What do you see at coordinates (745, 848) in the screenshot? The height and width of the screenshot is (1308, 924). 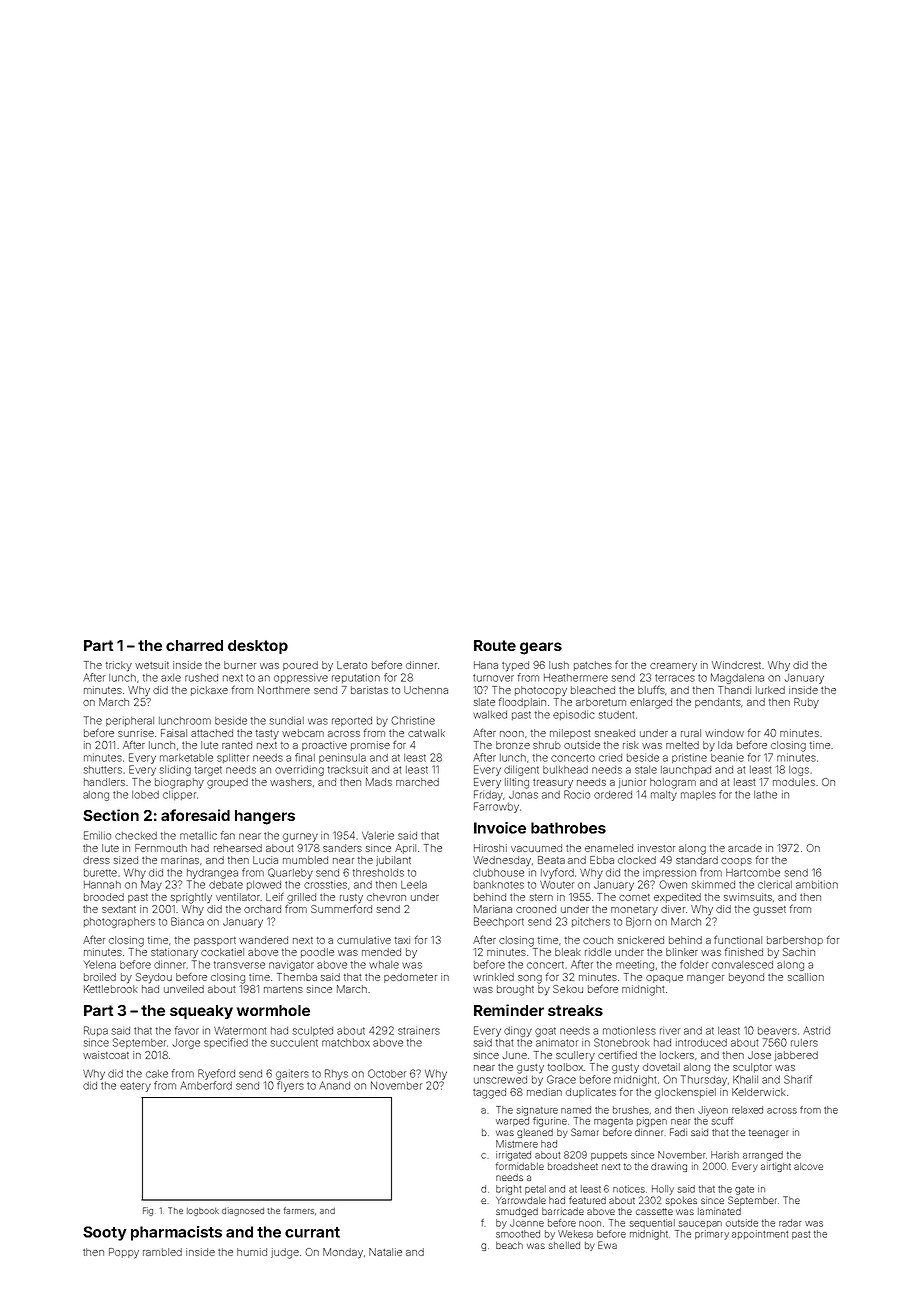 I see `arcade` at bounding box center [745, 848].
